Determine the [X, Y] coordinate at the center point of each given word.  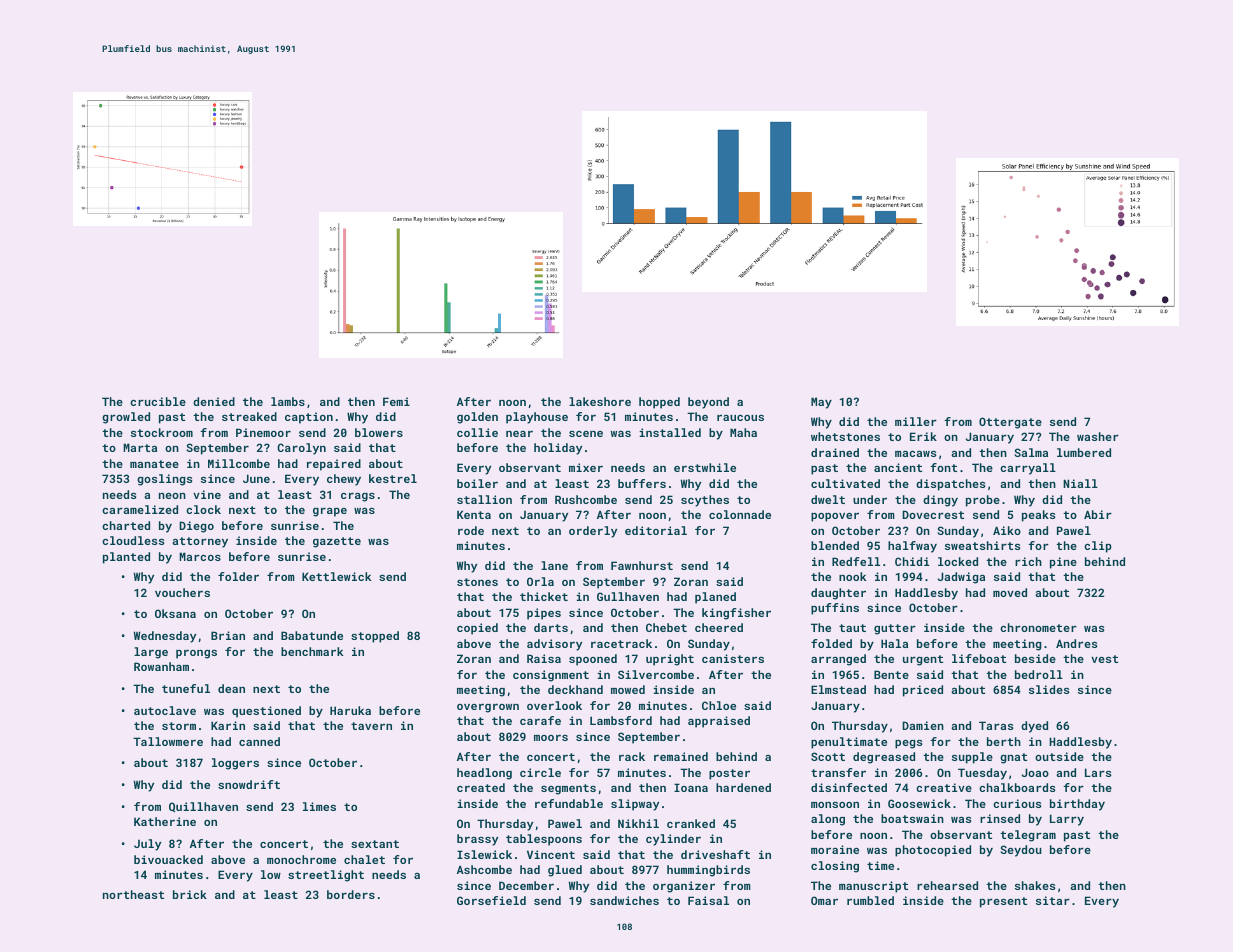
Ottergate [1010, 423]
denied [214, 401]
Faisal [708, 900]
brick [190, 894]
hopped [659, 403]
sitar [1053, 900]
